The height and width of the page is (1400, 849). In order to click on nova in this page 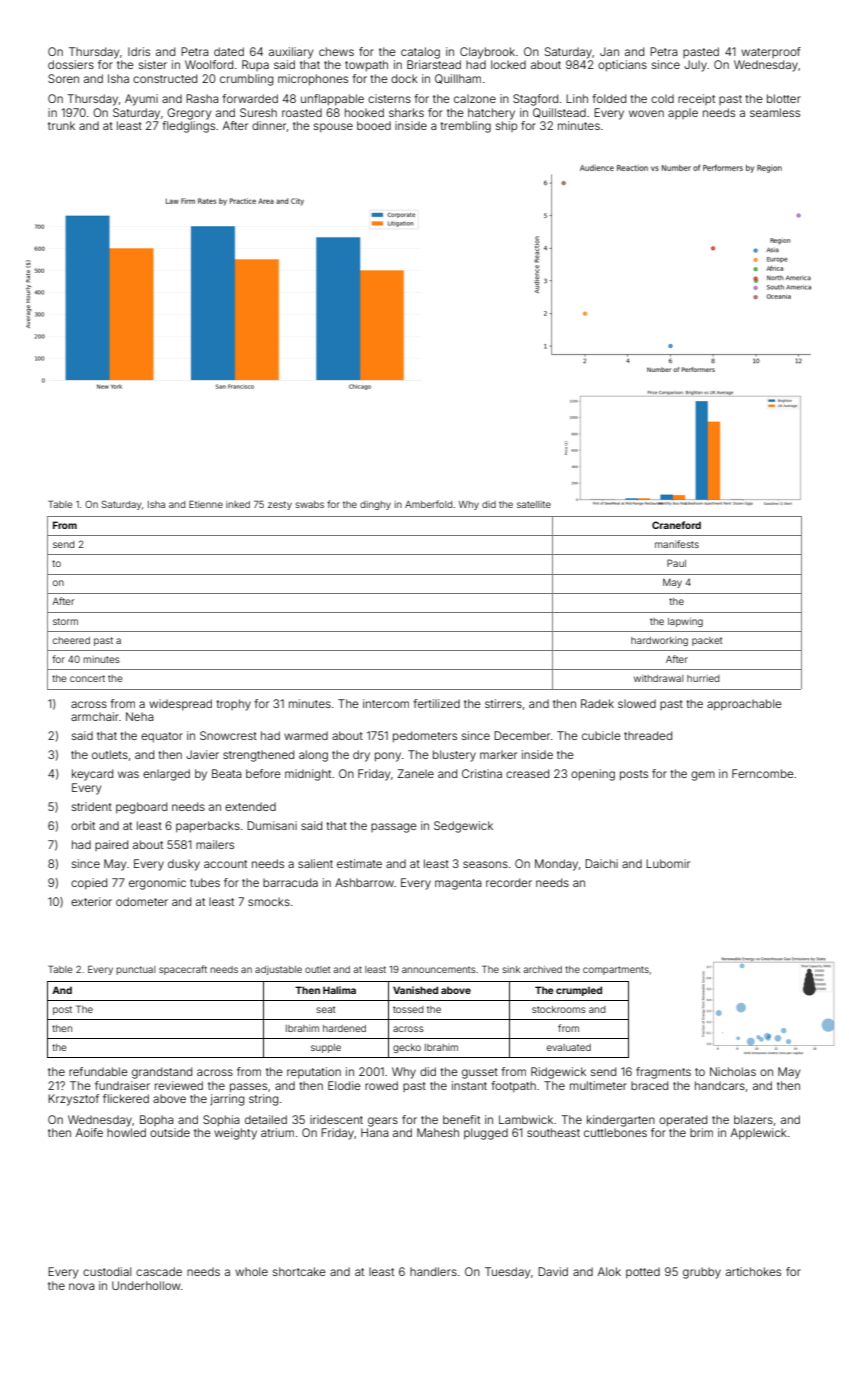, I will do `click(82, 1286)`.
